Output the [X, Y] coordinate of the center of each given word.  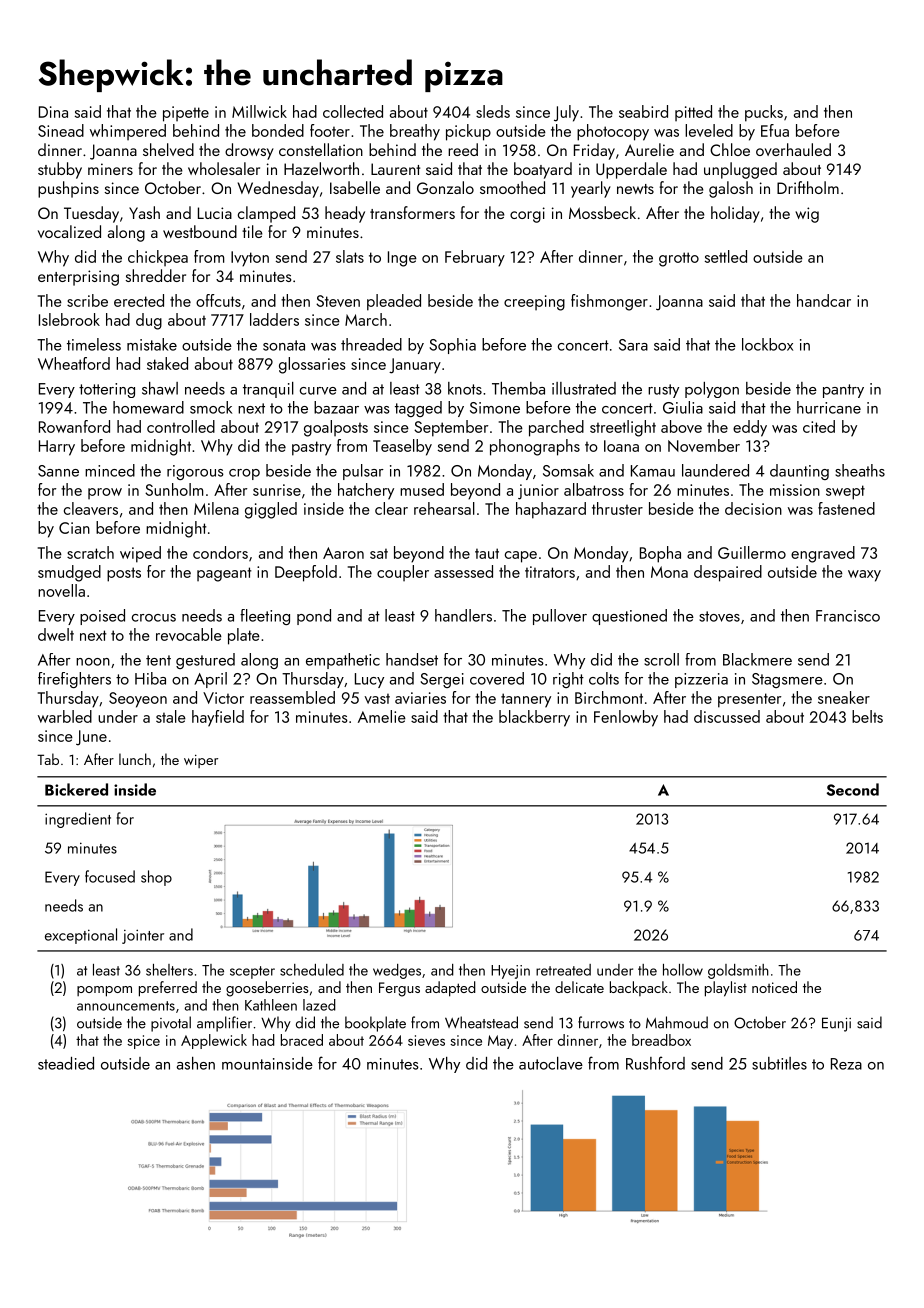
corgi [527, 215]
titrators [550, 572]
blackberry [534, 718]
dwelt [56, 634]
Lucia [215, 213]
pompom [104, 991]
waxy [864, 576]
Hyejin [510, 972]
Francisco [848, 616]
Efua [775, 130]
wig [807, 215]
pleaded [394, 302]
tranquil [268, 390]
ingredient [78, 820]
